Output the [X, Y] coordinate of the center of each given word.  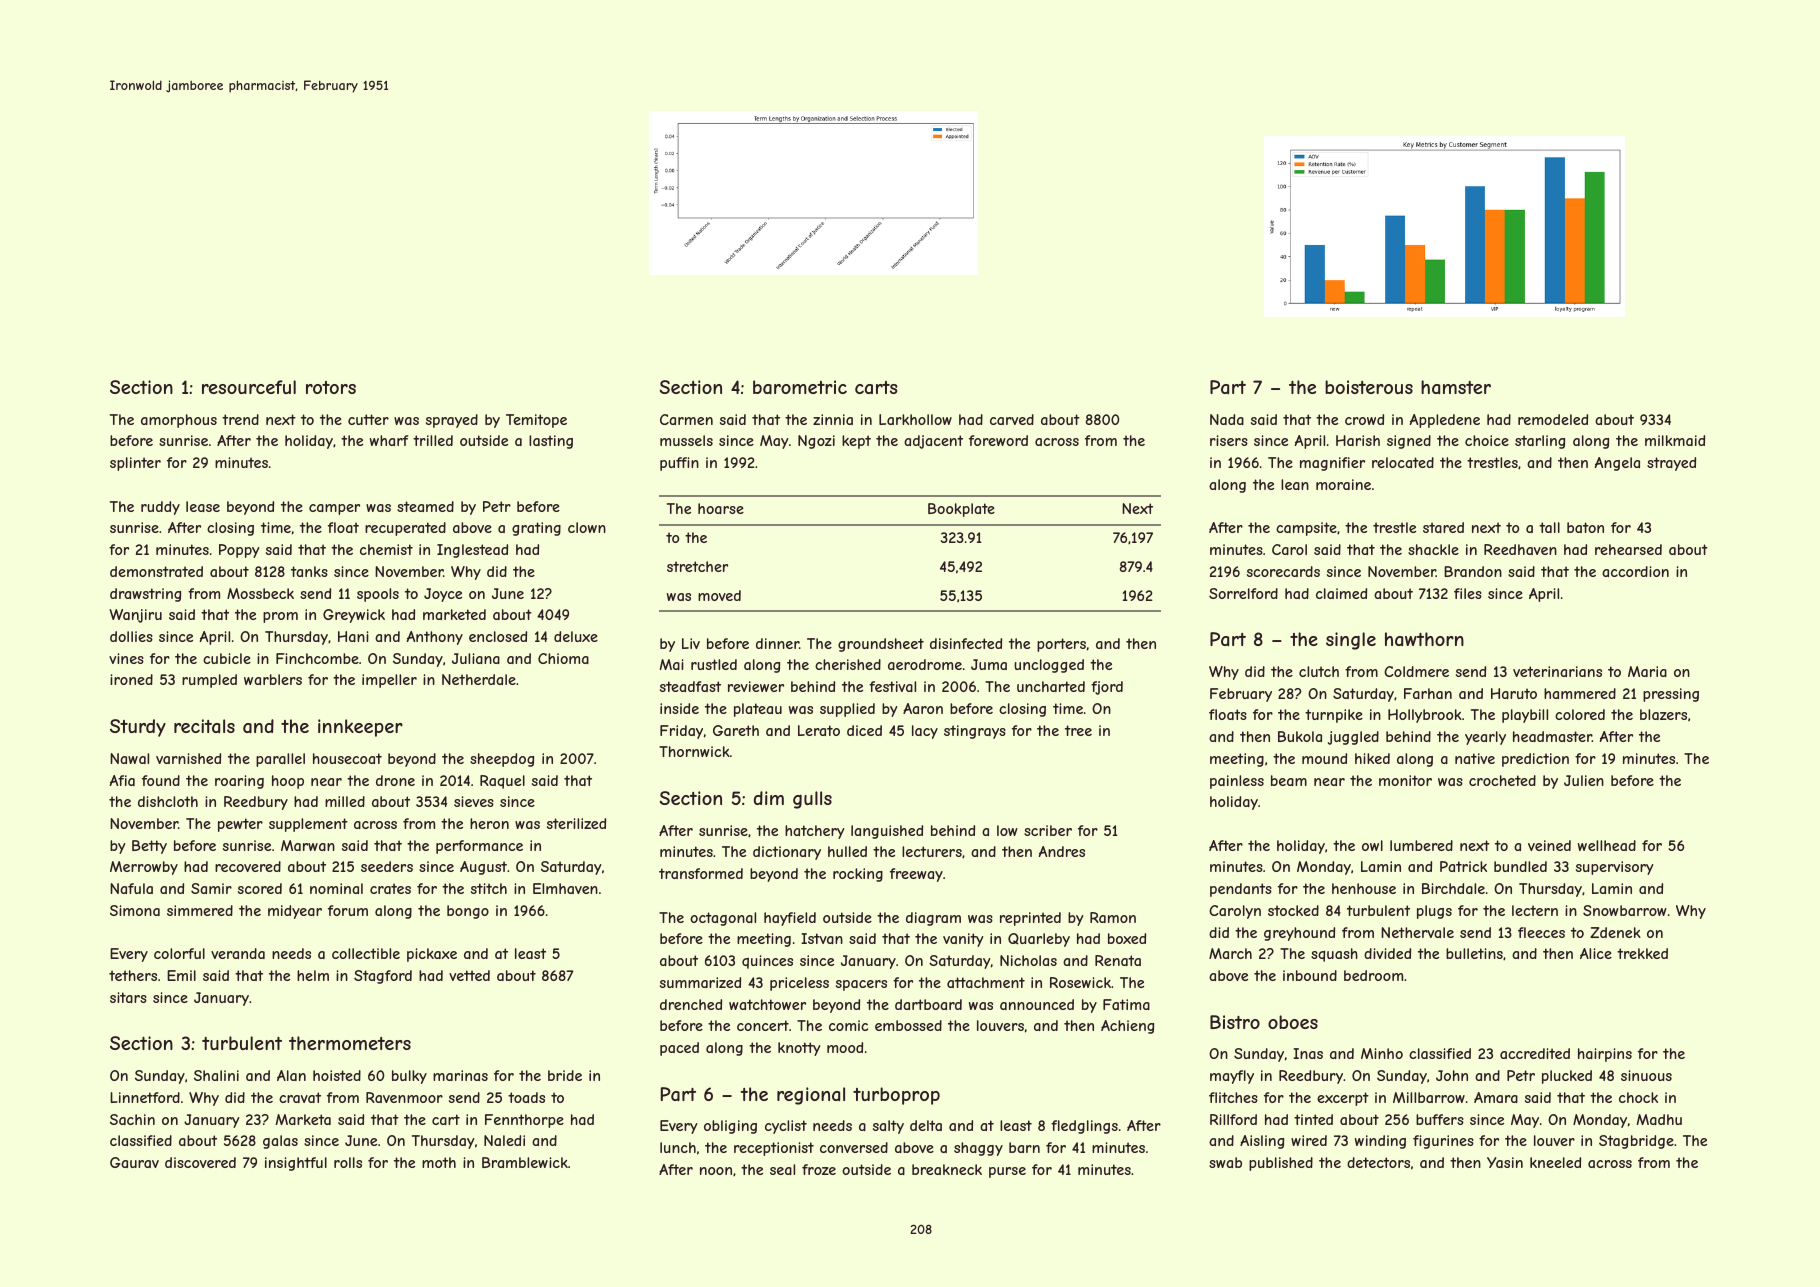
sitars [128, 997]
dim [769, 798]
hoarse [721, 508]
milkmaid [1675, 440]
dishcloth [168, 801]
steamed [425, 506]
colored [1580, 714]
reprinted [1030, 919]
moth [439, 1162]
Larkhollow [915, 419]
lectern [1535, 910]
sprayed [452, 421]
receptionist [774, 1149]
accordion [1635, 571]
